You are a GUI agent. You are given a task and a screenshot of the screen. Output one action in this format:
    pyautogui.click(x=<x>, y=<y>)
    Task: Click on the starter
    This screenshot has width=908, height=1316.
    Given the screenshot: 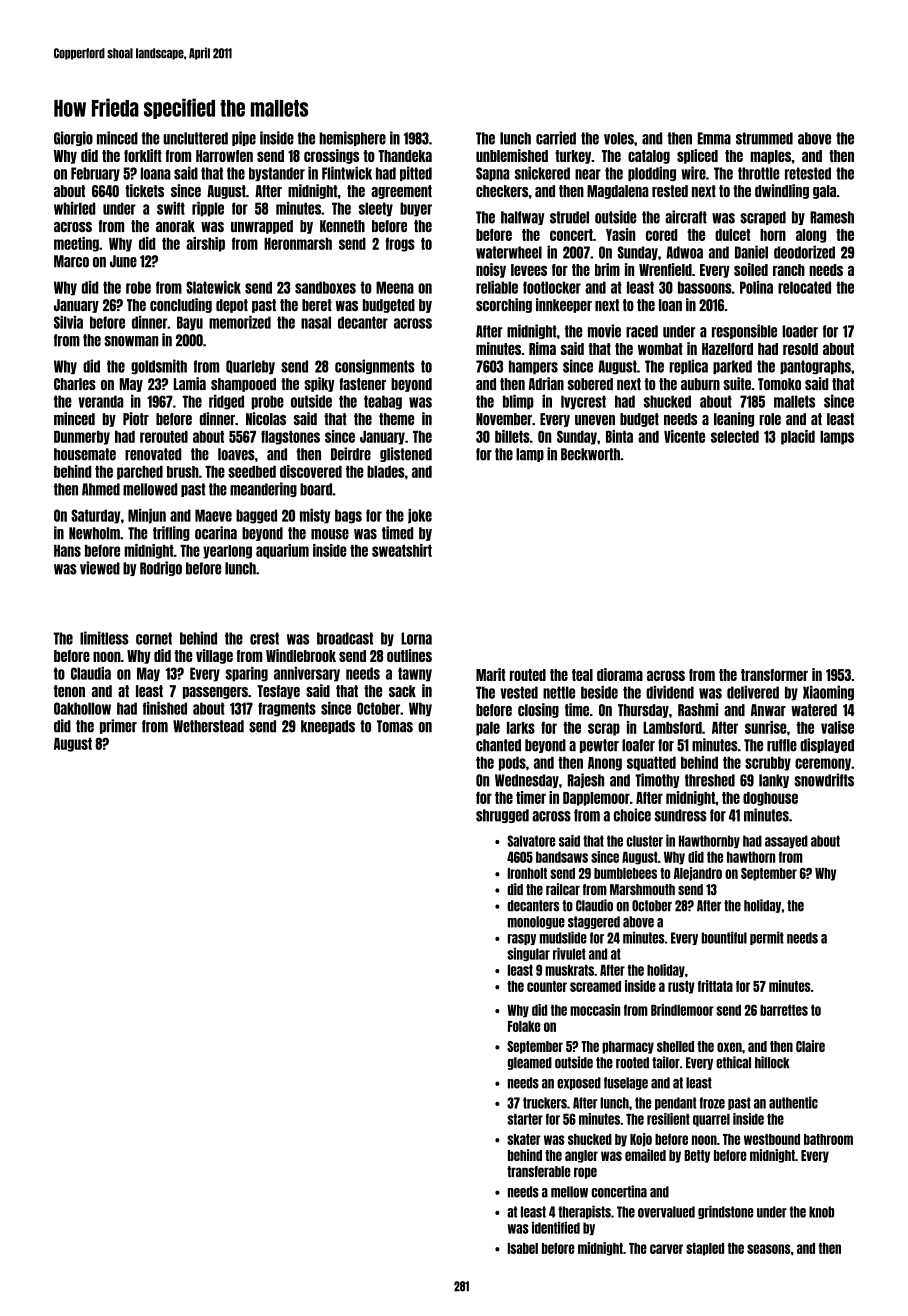 What is the action you would take?
    pyautogui.click(x=525, y=1119)
